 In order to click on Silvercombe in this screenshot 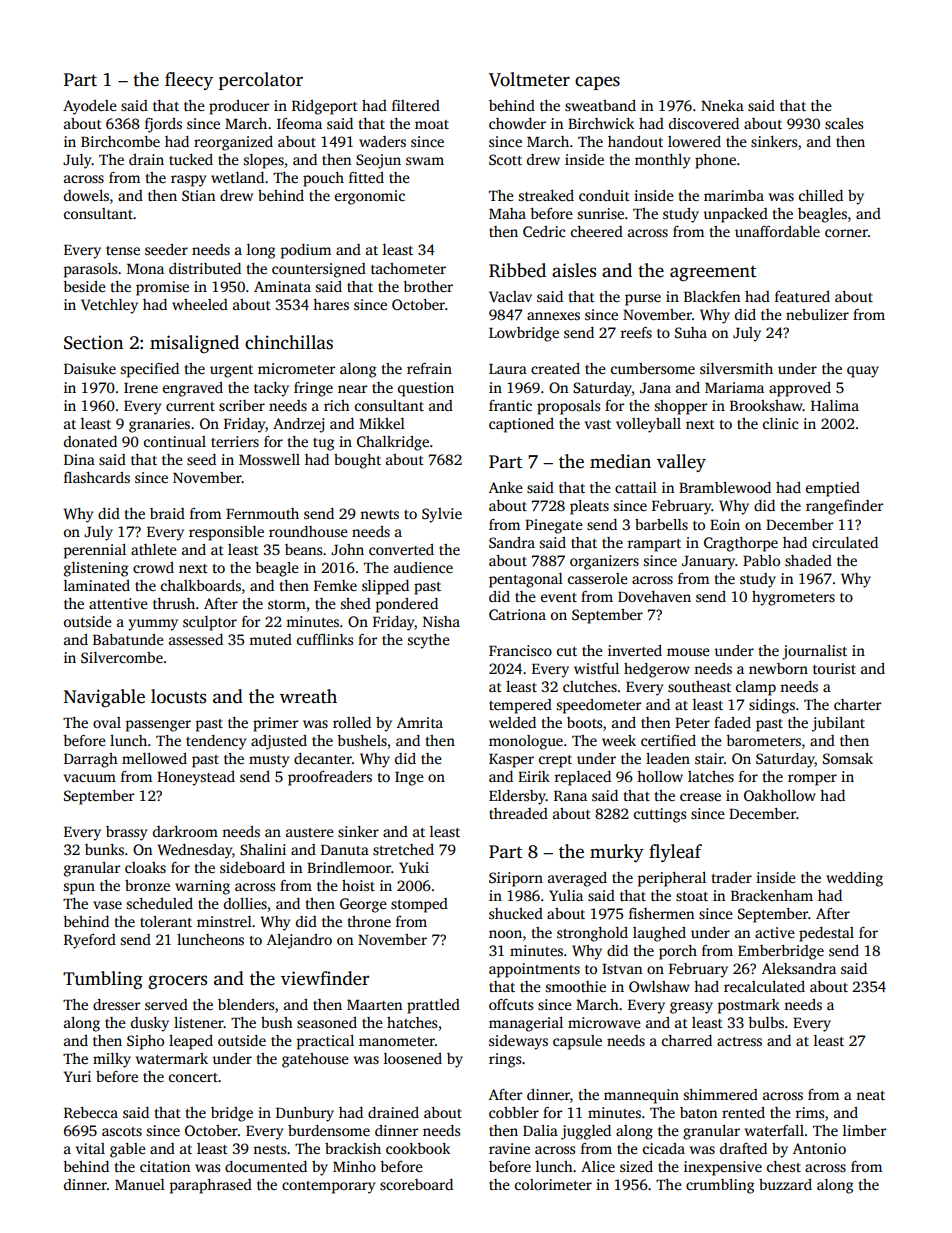, I will do `click(122, 657)`.
